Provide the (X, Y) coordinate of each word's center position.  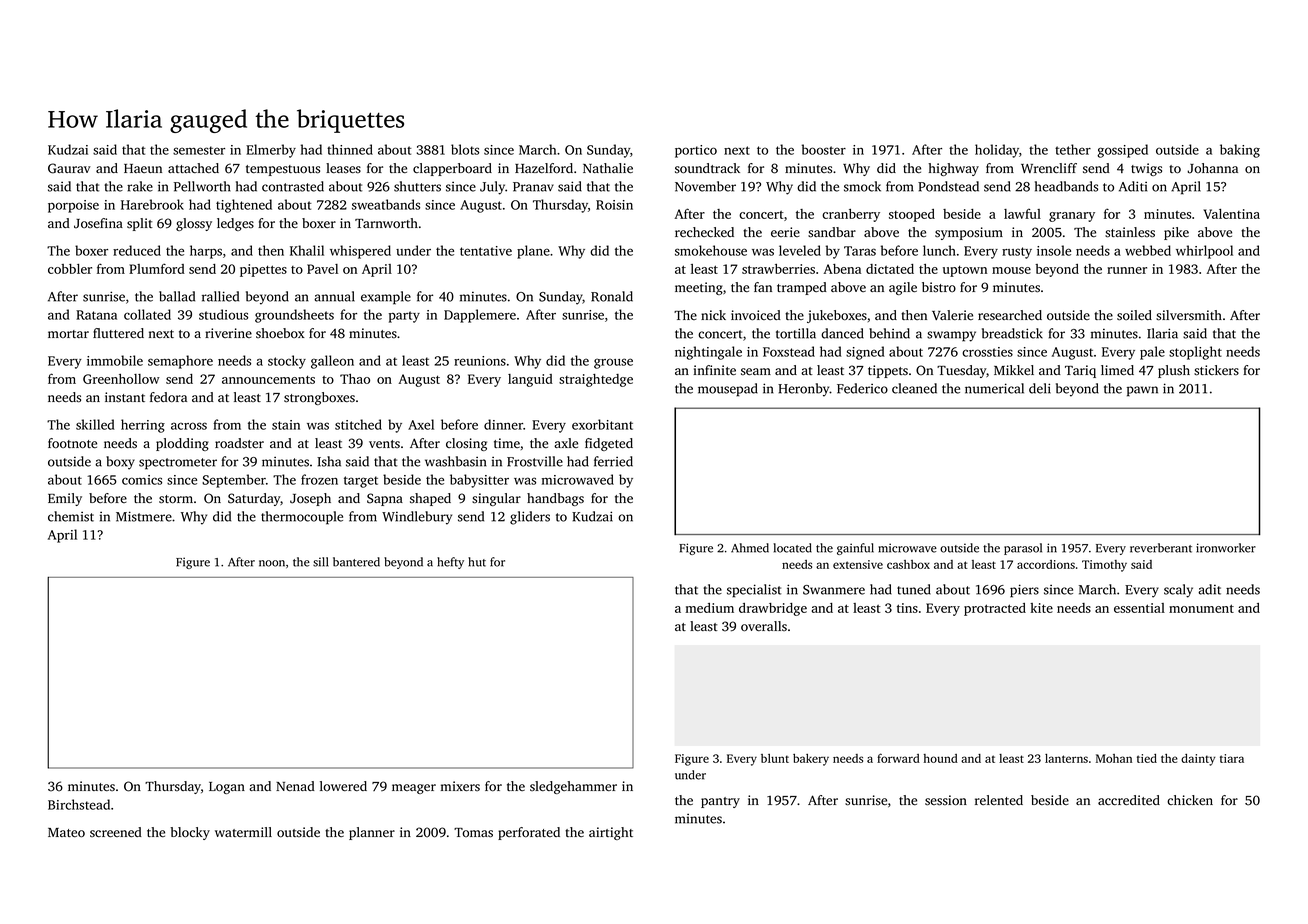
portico (696, 151)
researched (1010, 315)
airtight (611, 833)
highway (953, 169)
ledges (235, 224)
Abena (842, 269)
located (792, 548)
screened (116, 832)
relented (999, 800)
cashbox (908, 564)
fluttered (118, 333)
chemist (71, 516)
